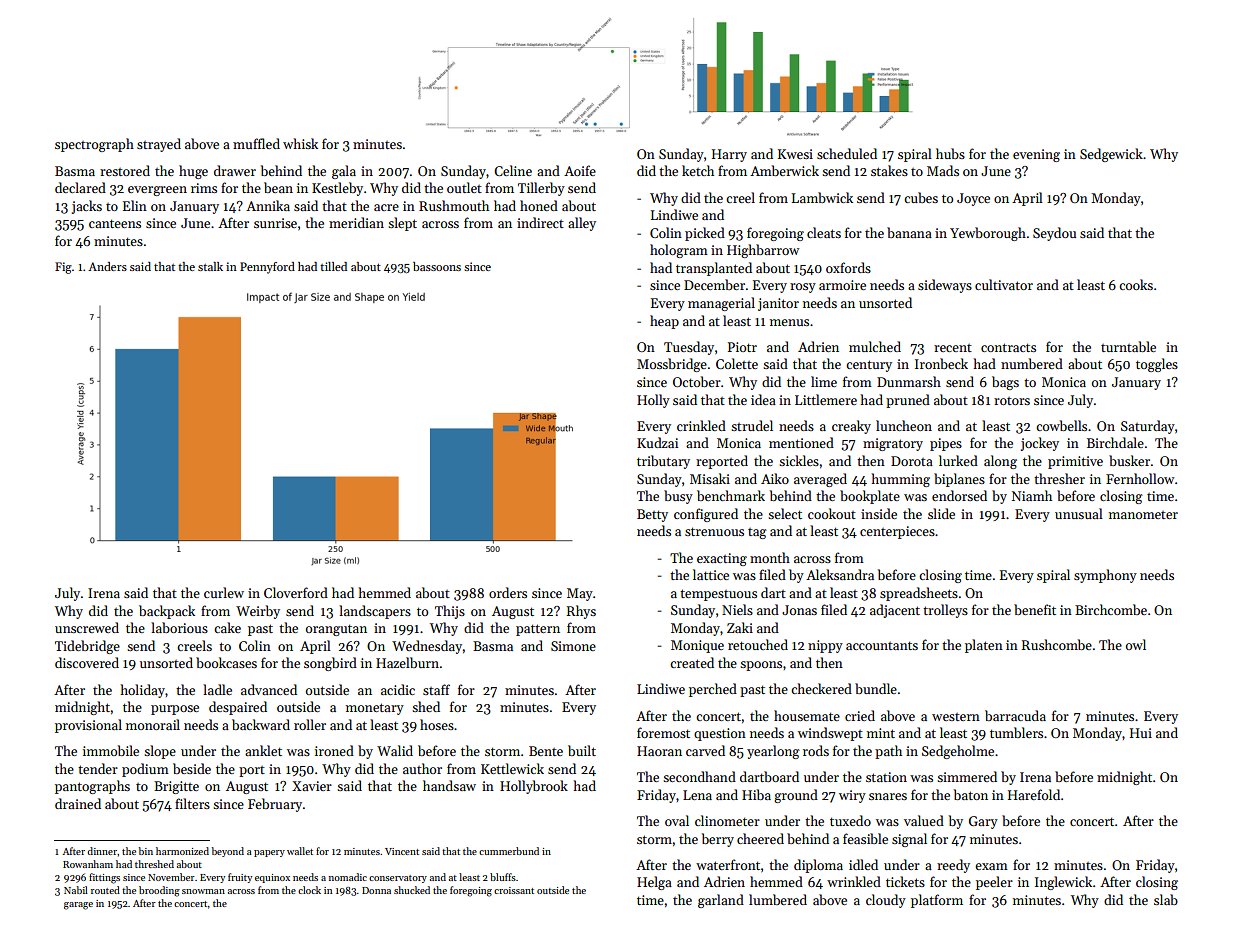  Describe the element at coordinates (464, 187) in the screenshot. I see `outlet` at that location.
